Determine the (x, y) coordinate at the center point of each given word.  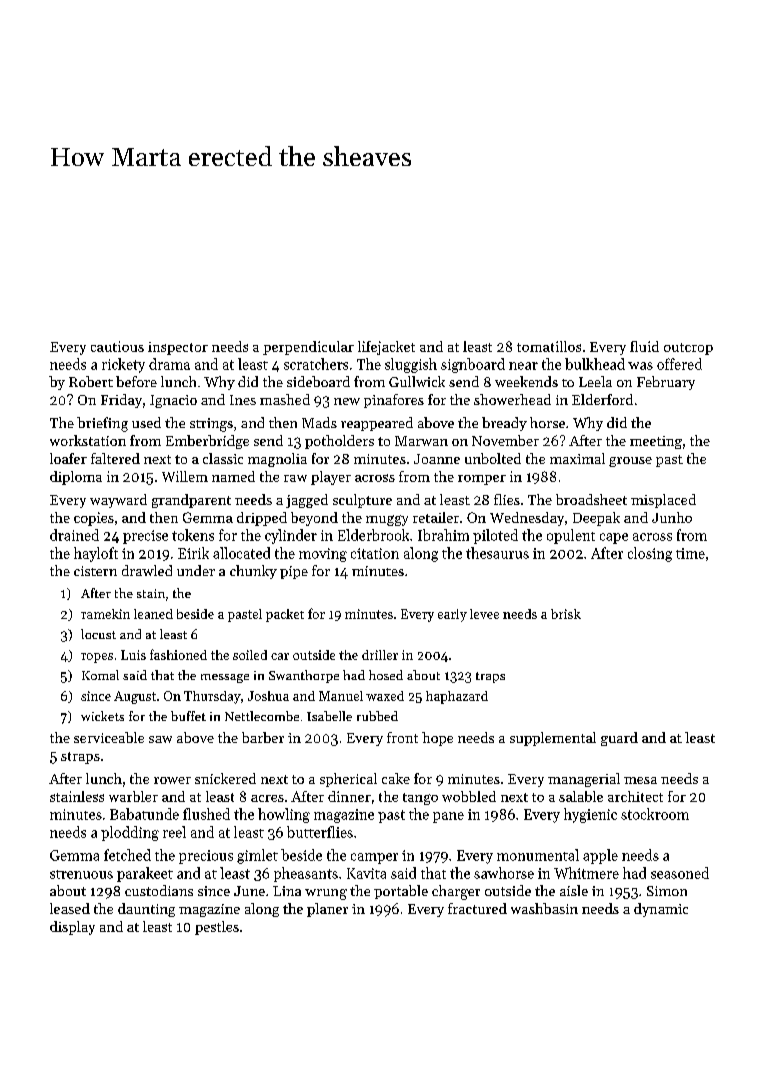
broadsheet (591, 499)
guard (619, 739)
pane (448, 817)
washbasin (544, 908)
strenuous (81, 874)
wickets (102, 716)
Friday (121, 401)
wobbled (469, 796)
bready (504, 424)
